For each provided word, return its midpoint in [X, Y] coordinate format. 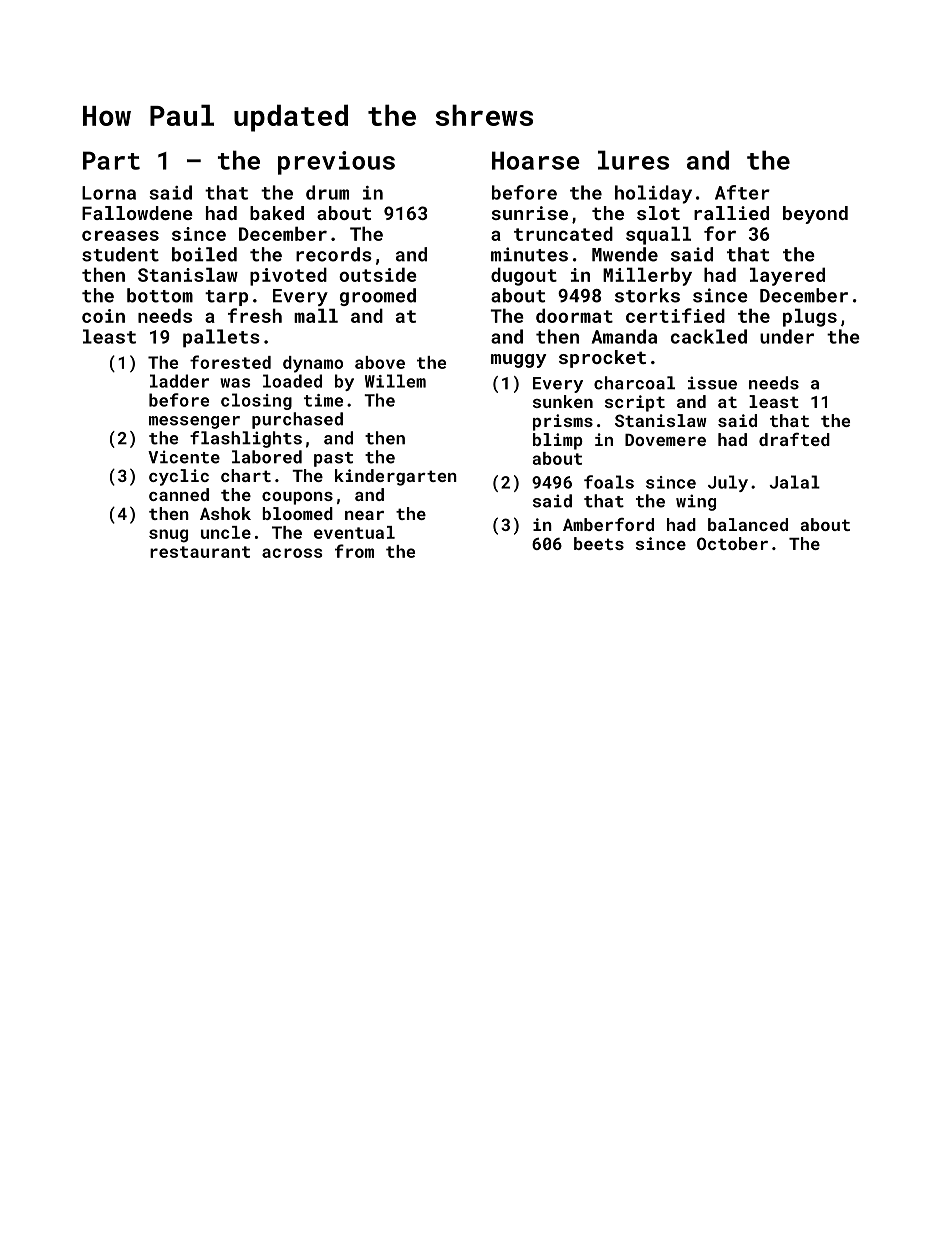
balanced [748, 524]
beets [599, 543]
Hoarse [536, 160]
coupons [297, 498]
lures [633, 160]
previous [336, 163]
